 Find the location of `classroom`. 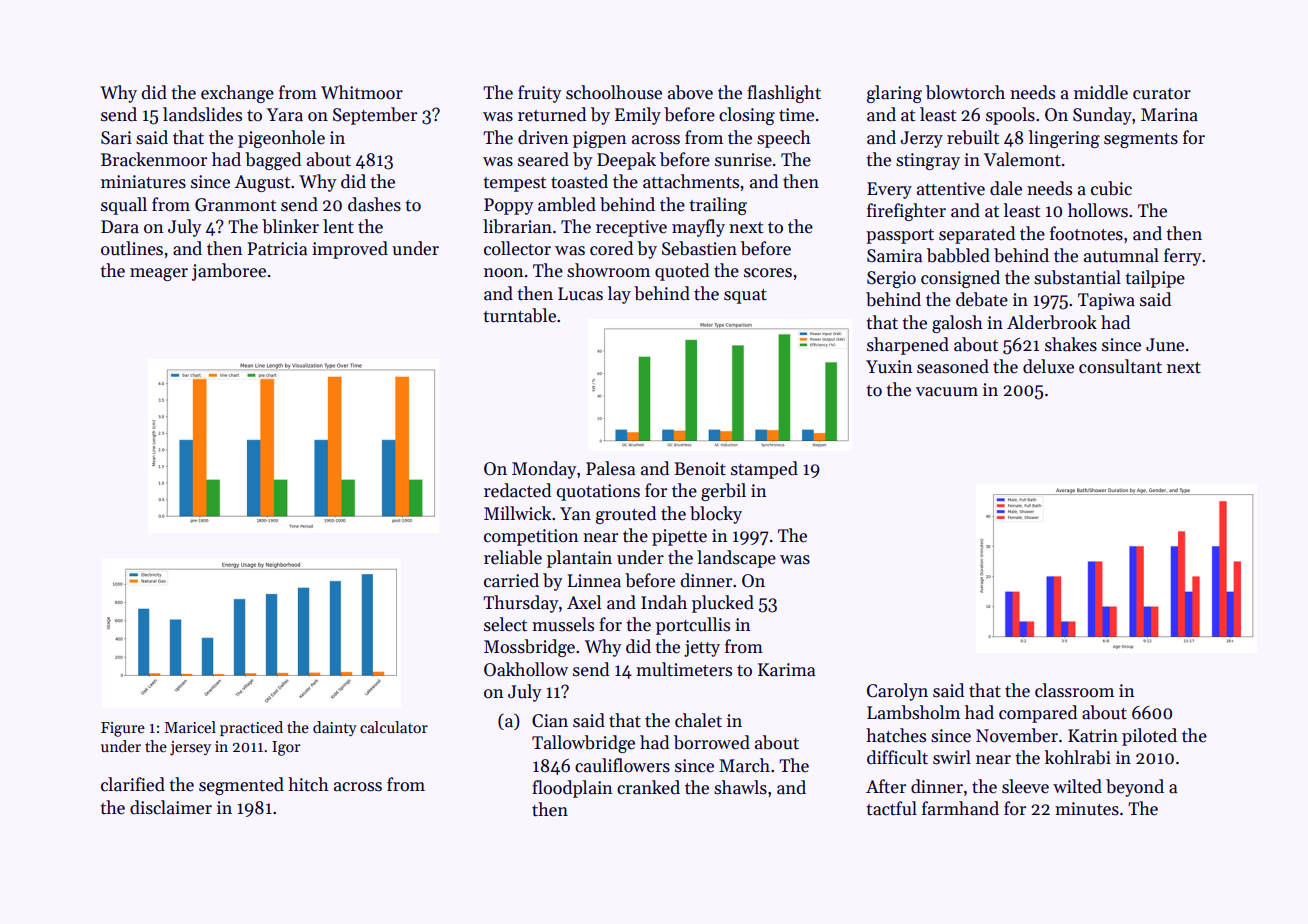

classroom is located at coordinates (1074, 690).
